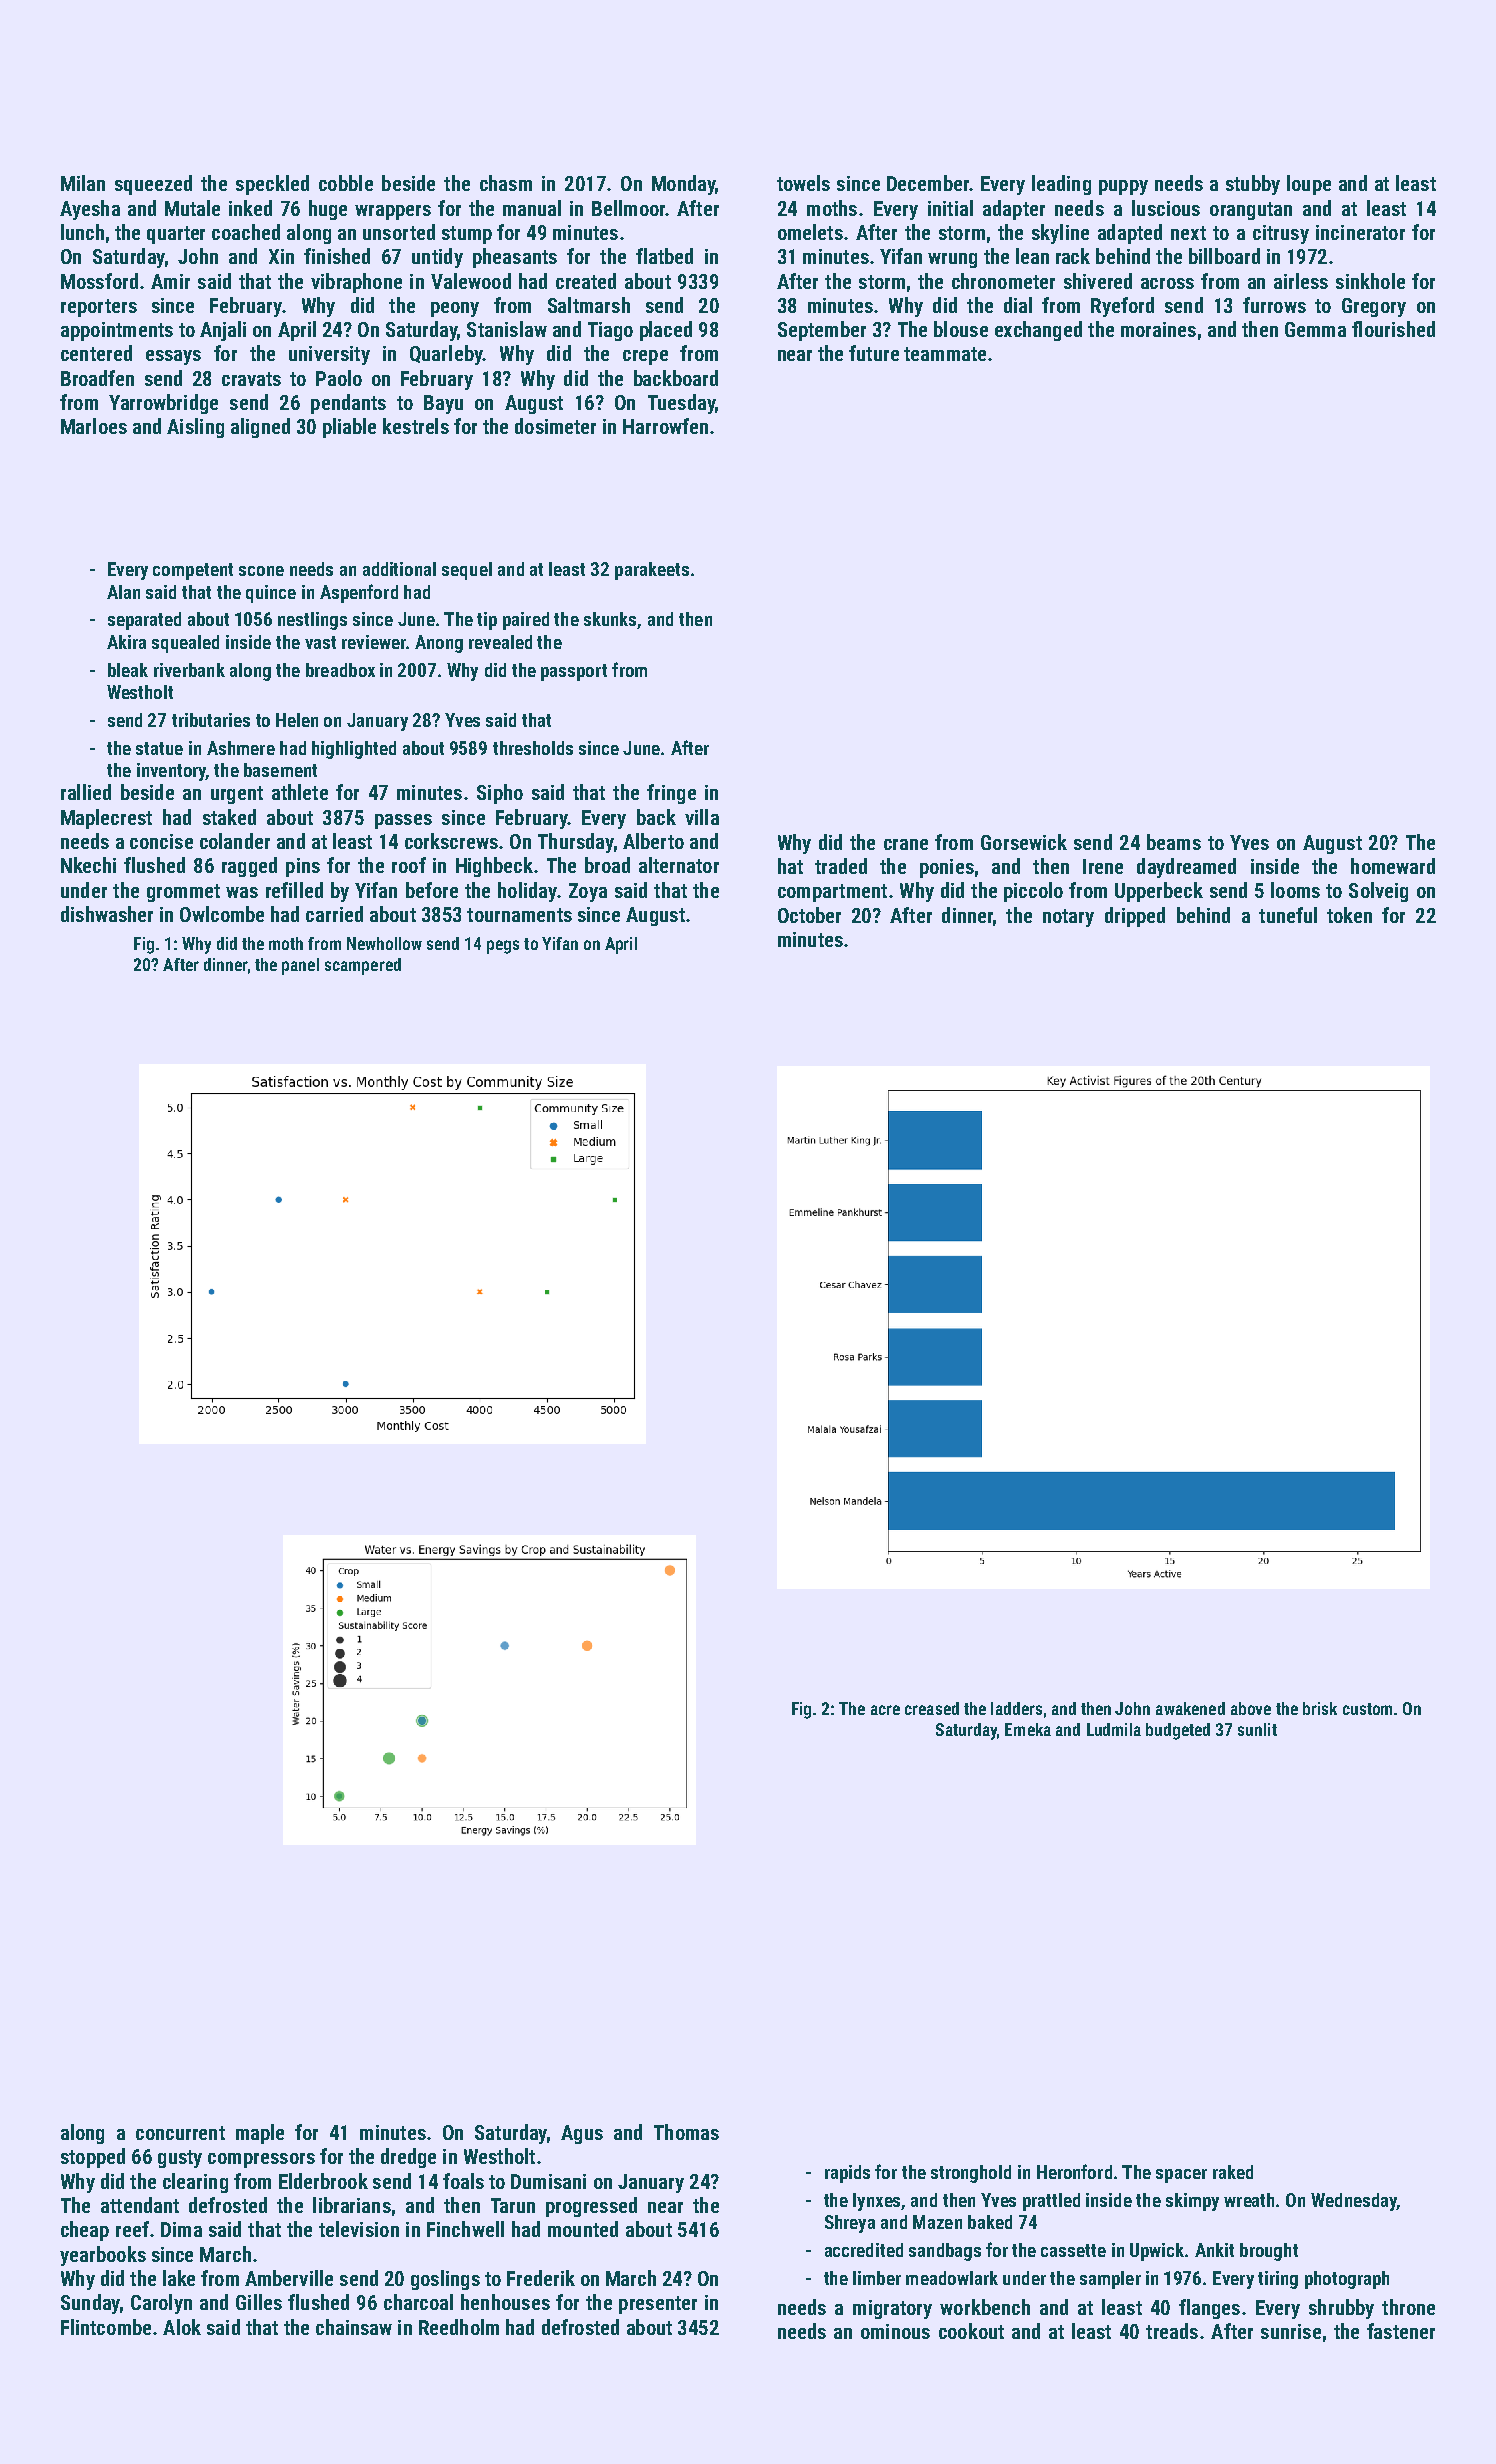 This page has height=2464, width=1496. Describe the element at coordinates (961, 329) in the page. I see `blouse` at that location.
